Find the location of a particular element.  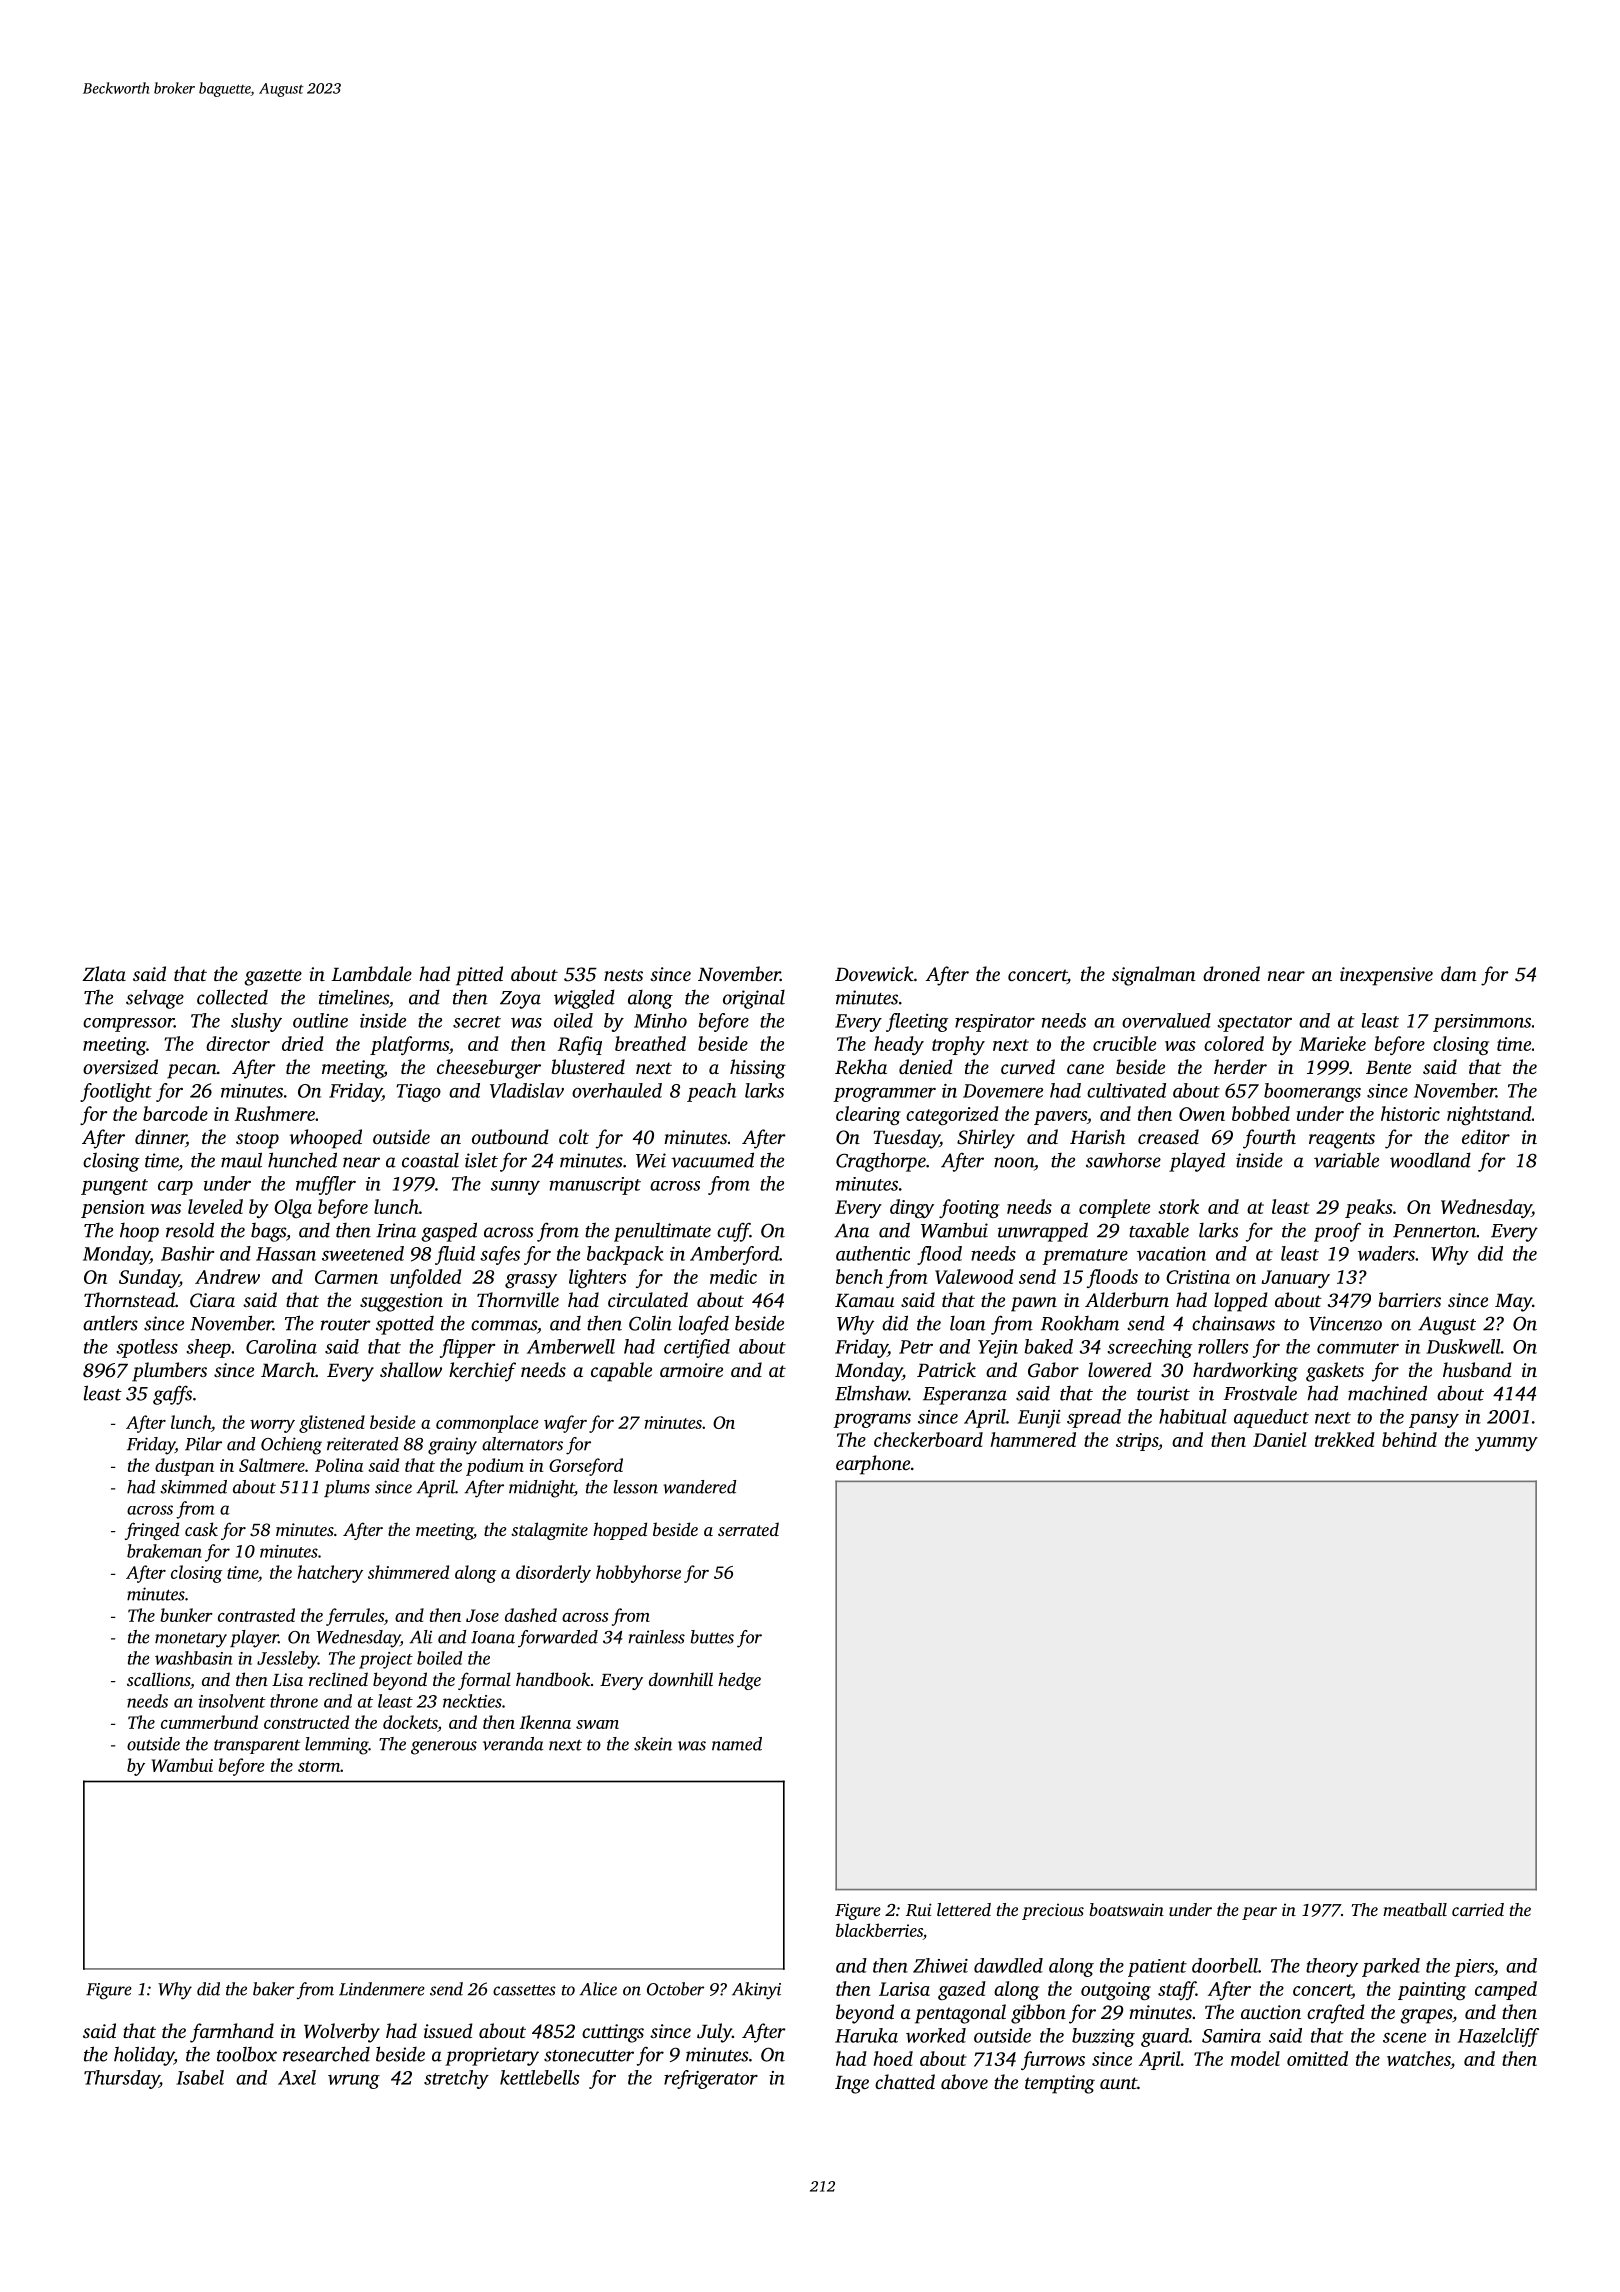

gazette is located at coordinates (273, 977).
